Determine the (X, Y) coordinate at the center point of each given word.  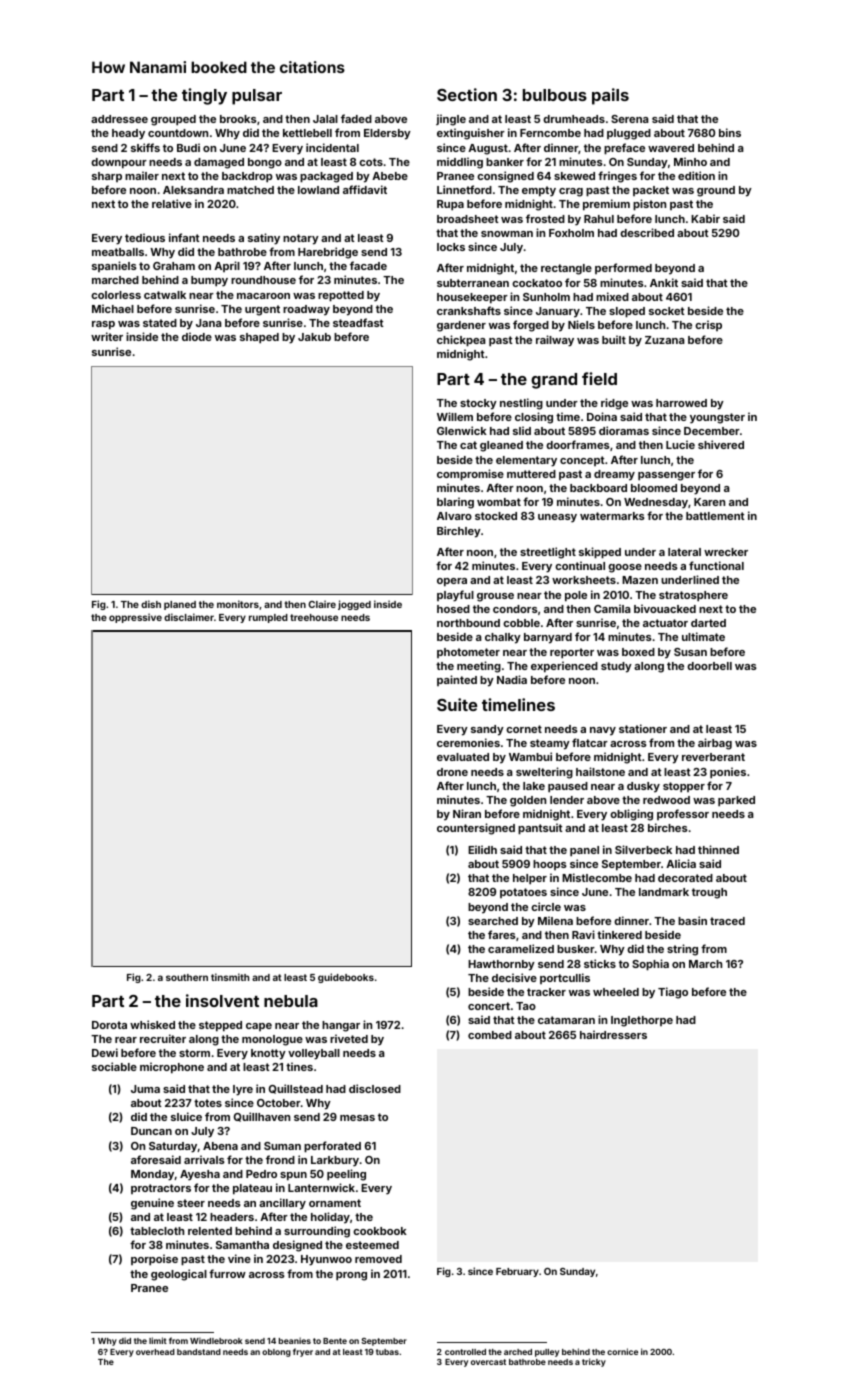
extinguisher (471, 134)
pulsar (257, 97)
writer (107, 336)
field (599, 378)
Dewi (105, 1052)
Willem (455, 416)
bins (730, 132)
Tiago (673, 993)
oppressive (135, 618)
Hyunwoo (326, 1260)
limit (158, 1340)
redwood (666, 800)
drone (452, 772)
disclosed (375, 1088)
